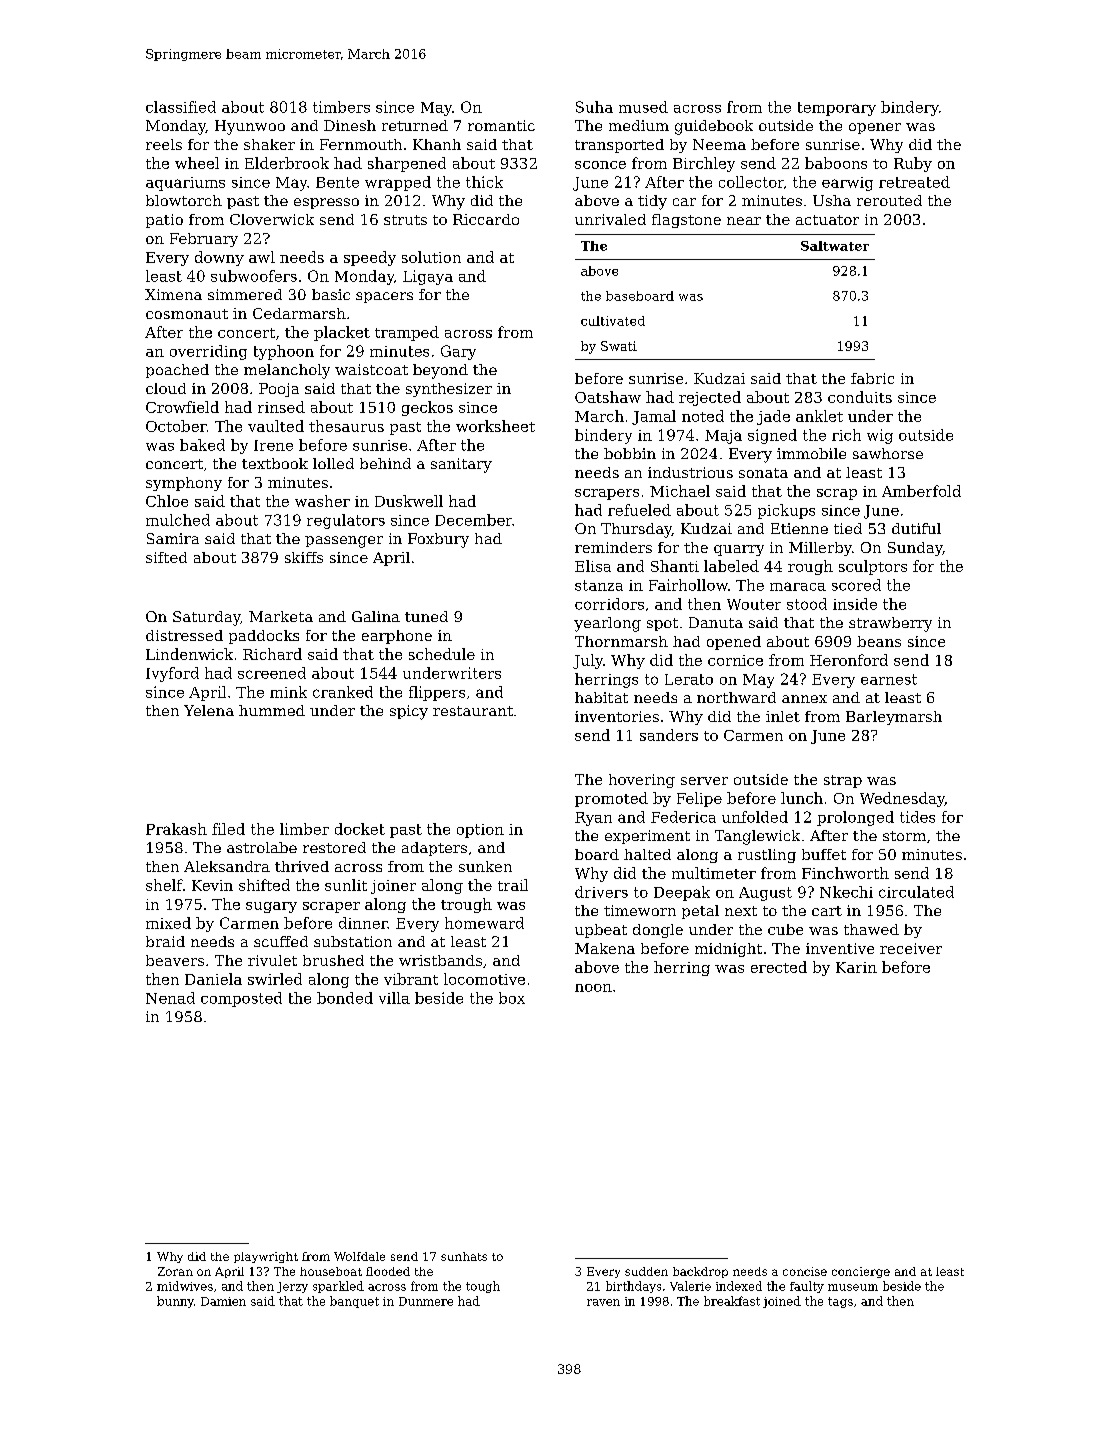 Image resolution: width=1114 pixels, height=1442 pixels. I want to click on temporary, so click(837, 109).
